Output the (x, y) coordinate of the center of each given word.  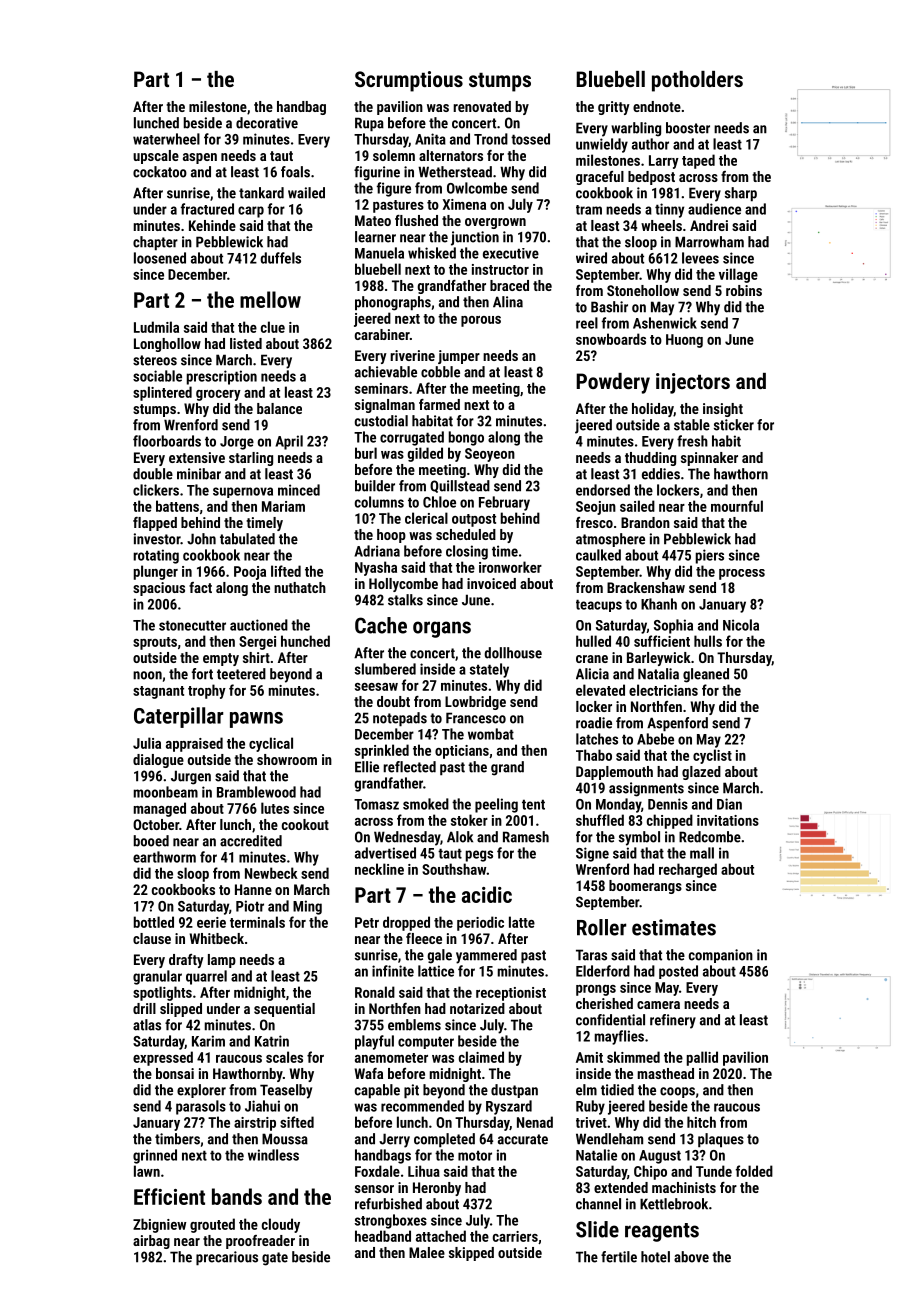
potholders (697, 81)
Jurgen (191, 777)
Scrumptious (409, 81)
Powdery (613, 383)
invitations (728, 820)
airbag (151, 1242)
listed (246, 343)
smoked (426, 804)
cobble (440, 372)
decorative (267, 123)
